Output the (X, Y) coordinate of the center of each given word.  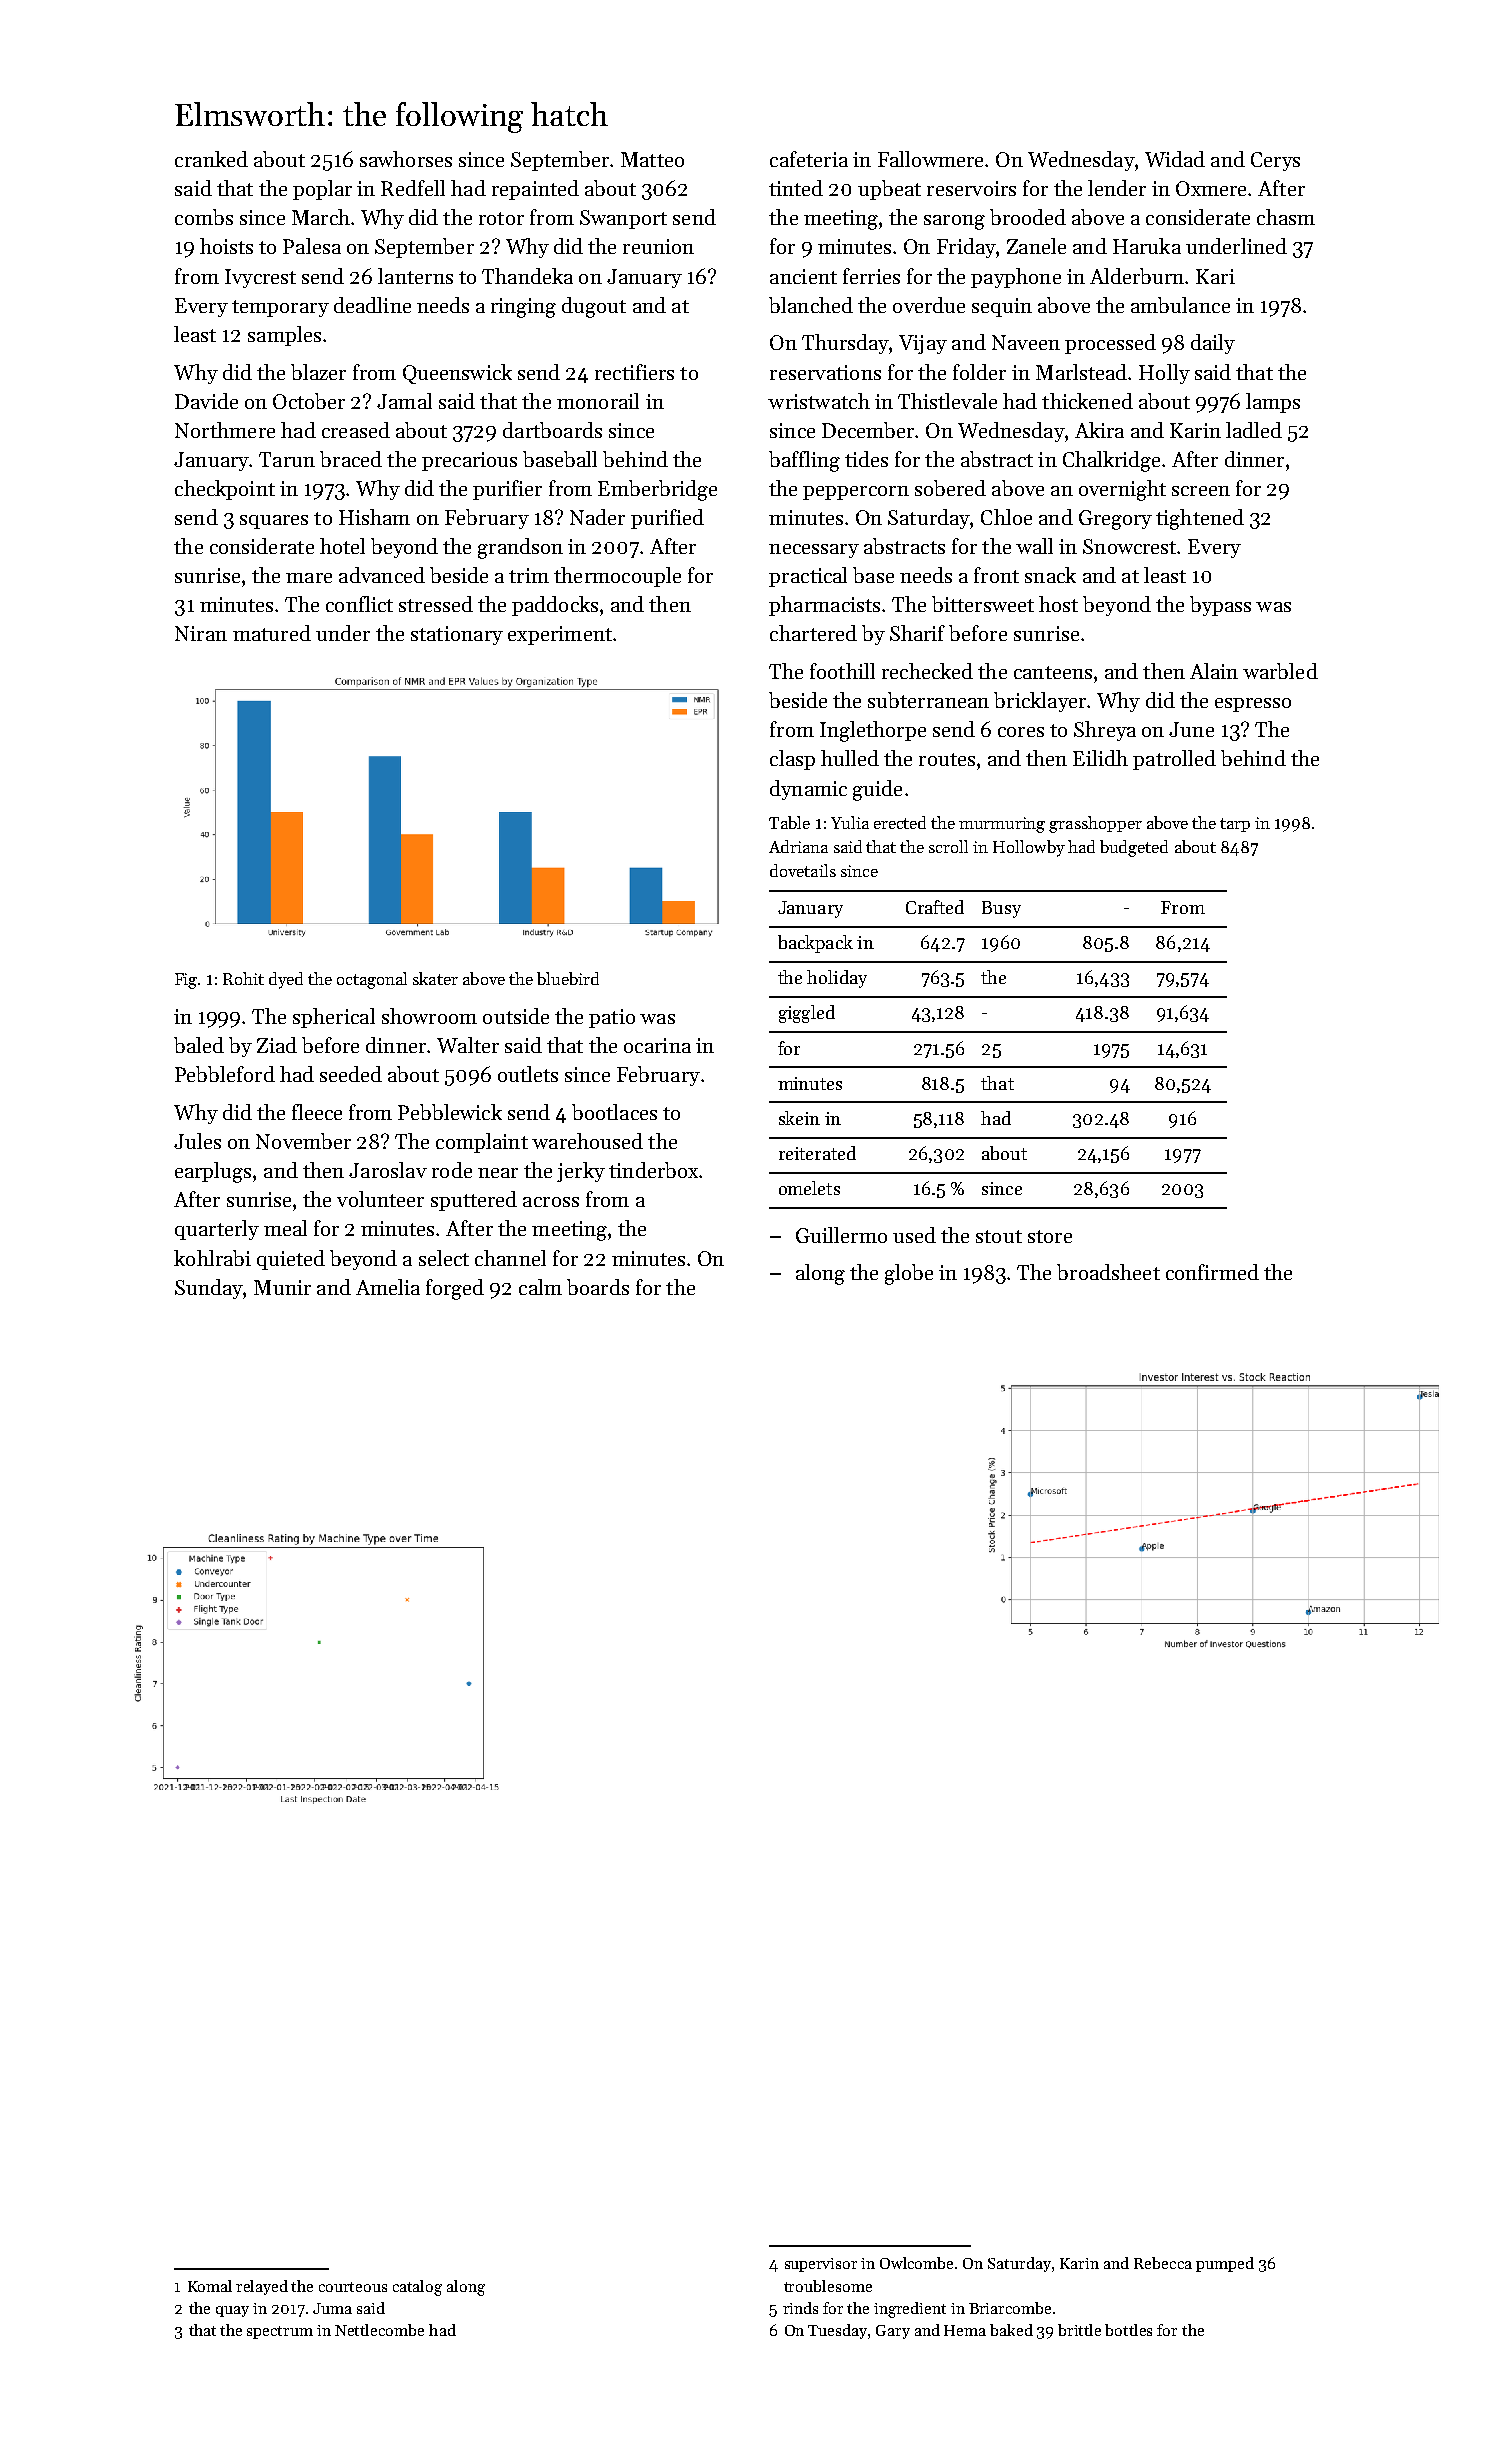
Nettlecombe (379, 2330)
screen (1201, 491)
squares (274, 522)
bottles (1128, 2330)
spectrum (280, 2332)
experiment (560, 635)
